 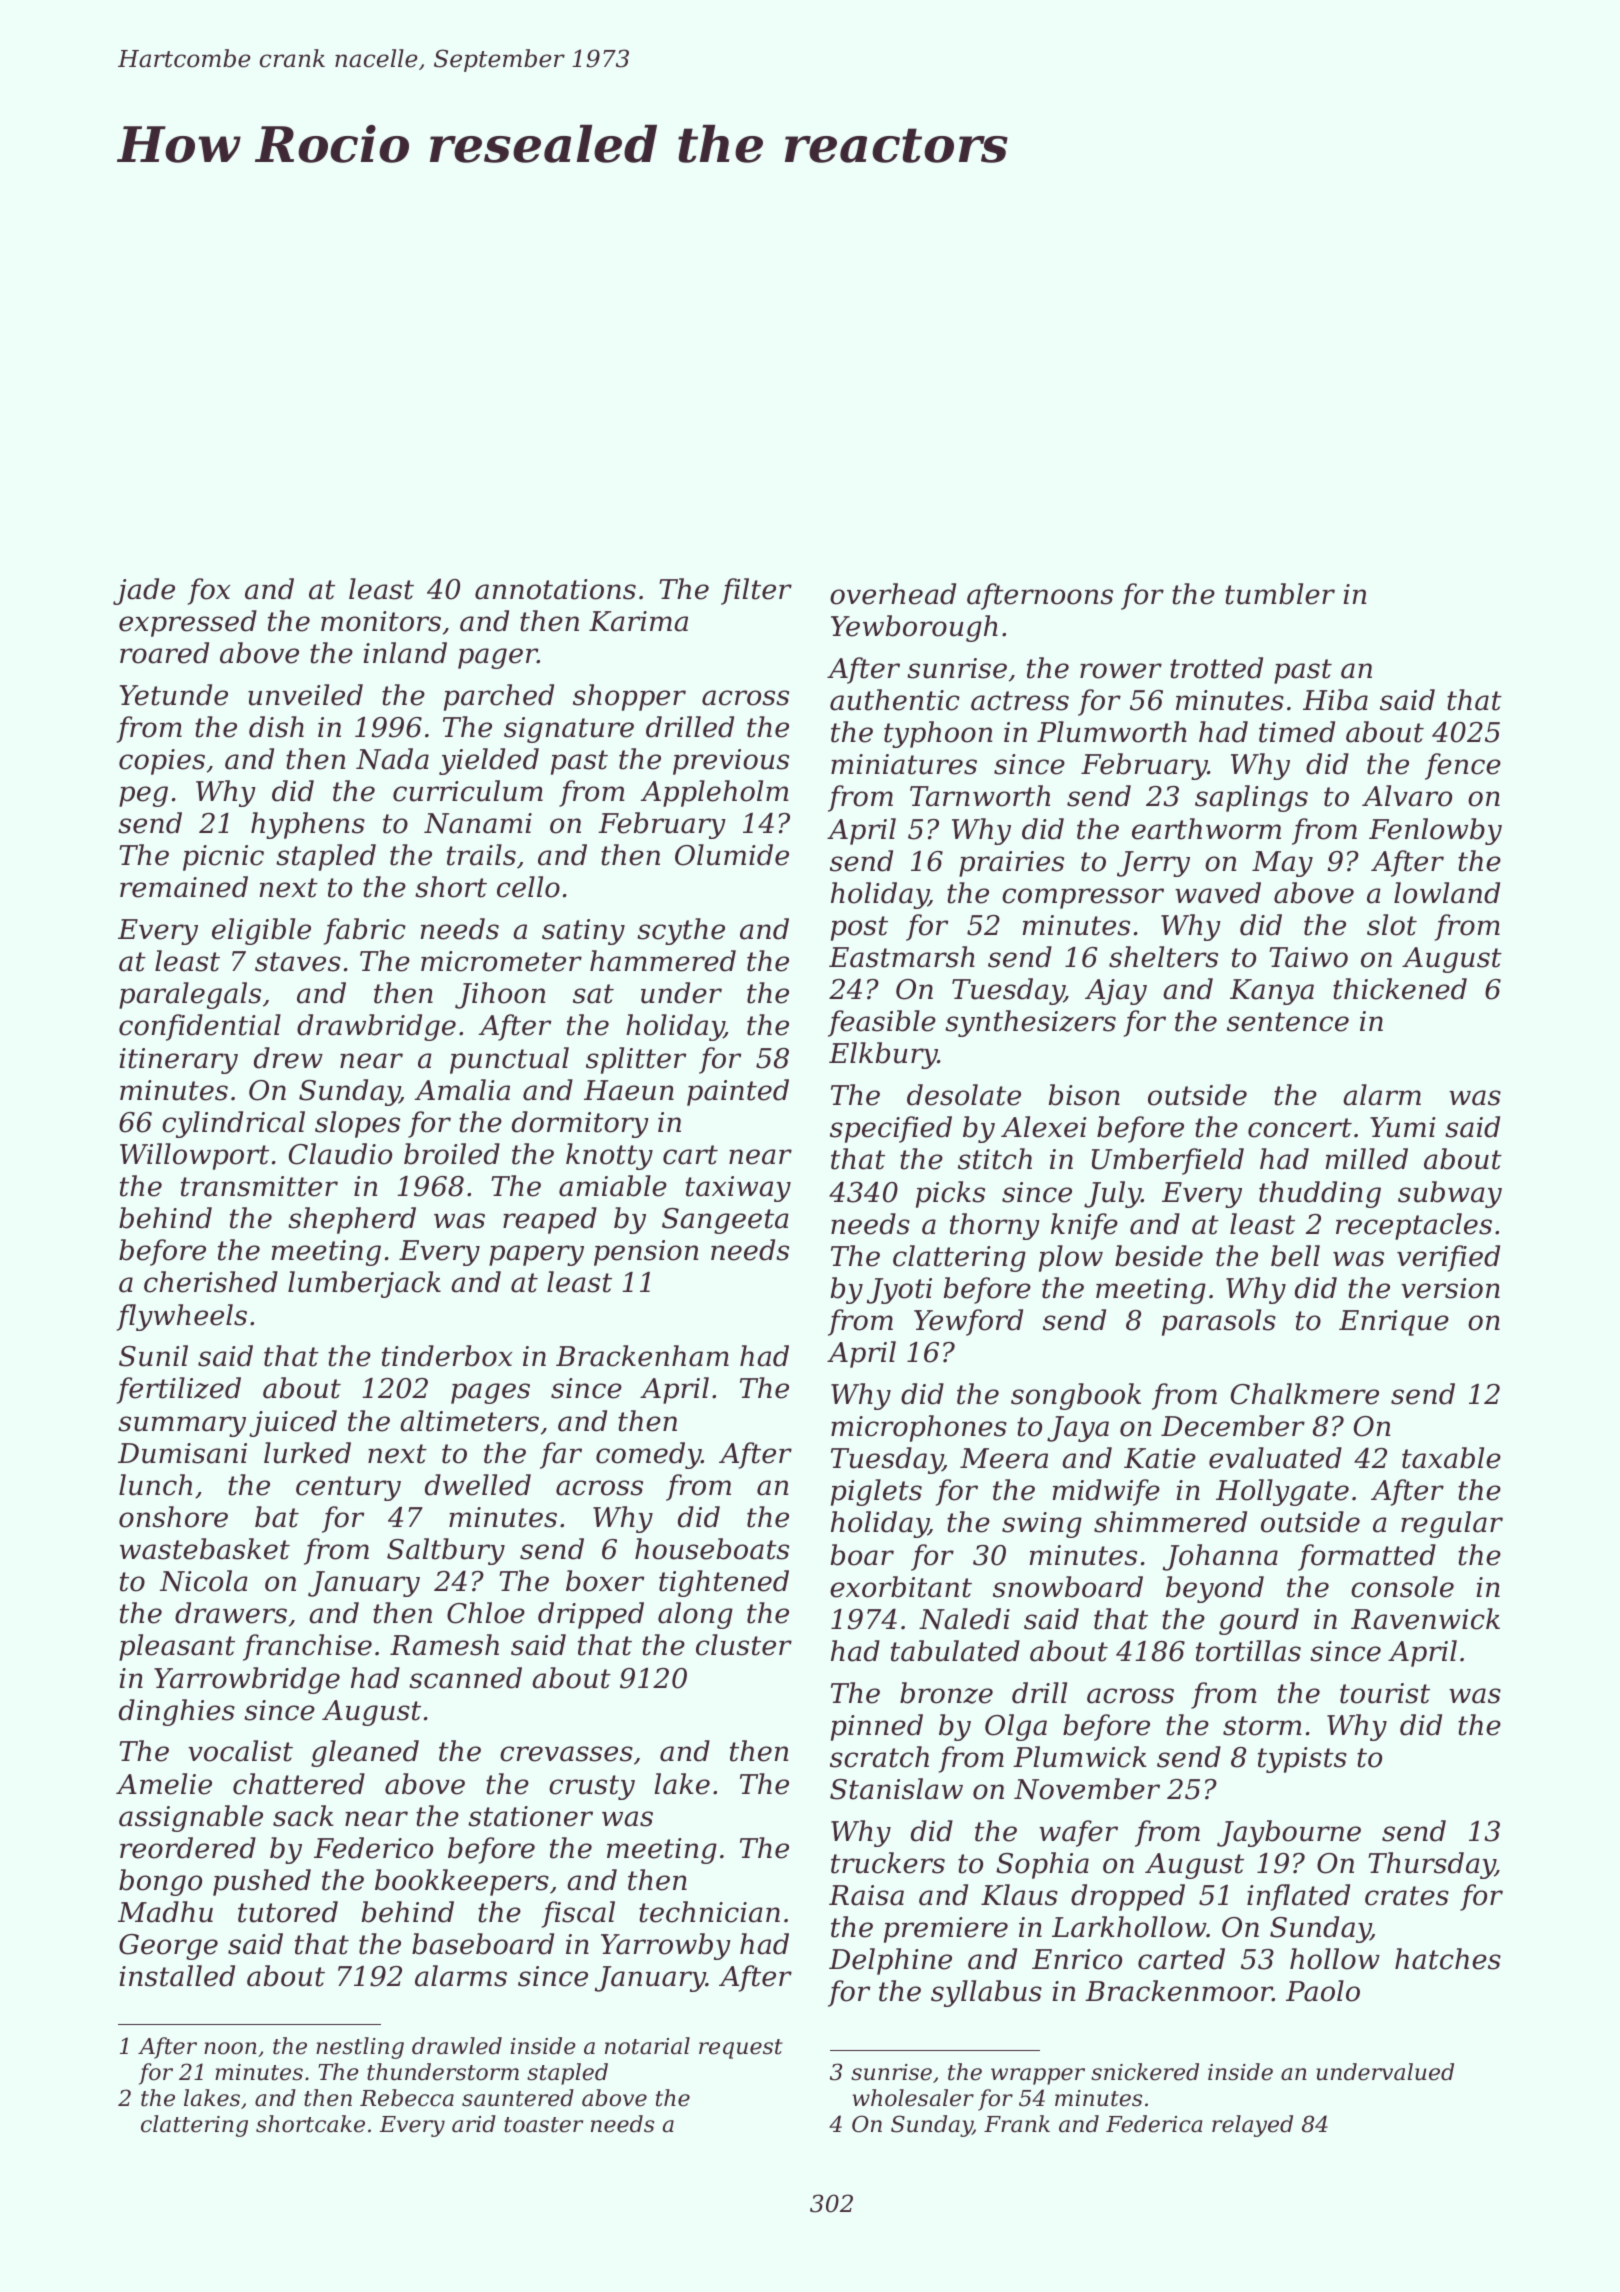 What do you see at coordinates (543, 2125) in the screenshot?
I see `toaster` at bounding box center [543, 2125].
